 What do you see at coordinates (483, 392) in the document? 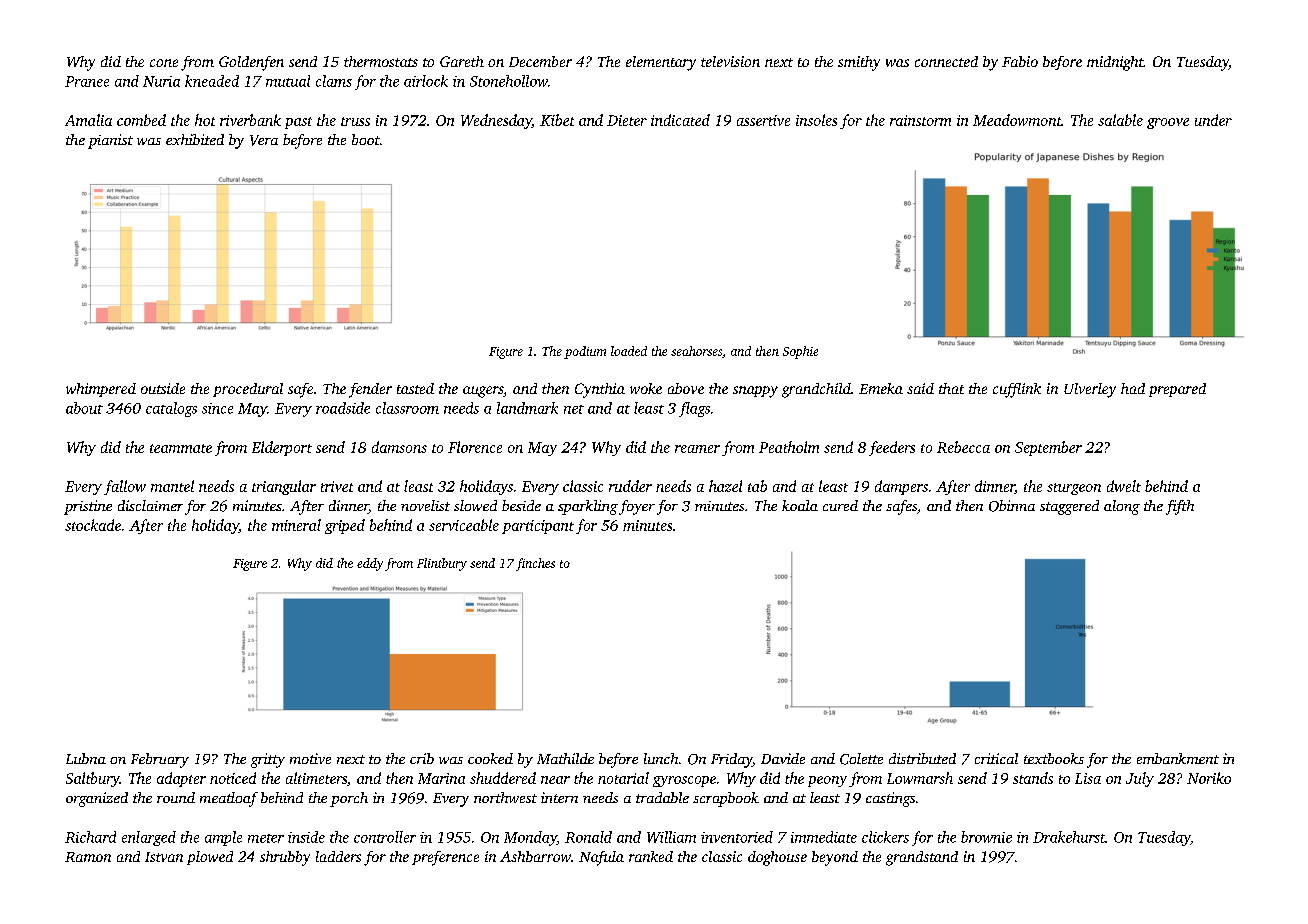
I see `augers` at bounding box center [483, 392].
